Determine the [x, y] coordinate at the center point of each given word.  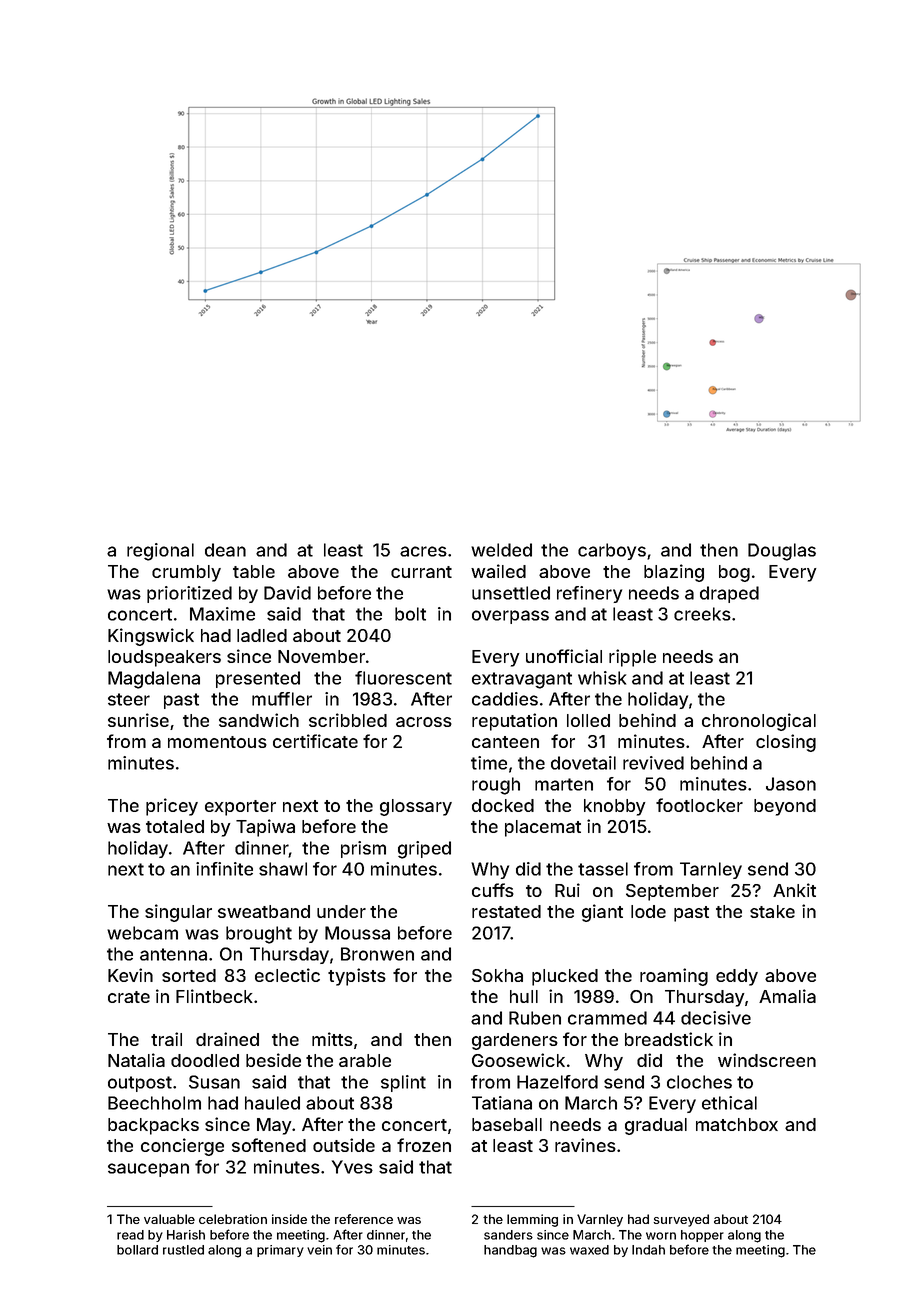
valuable [169, 1219]
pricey [172, 807]
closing [786, 743]
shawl [283, 869]
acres [423, 551]
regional [160, 552]
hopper [702, 1236]
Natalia [136, 1060]
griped [424, 850]
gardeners [515, 1041]
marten [564, 784]
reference [364, 1219]
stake [772, 911]
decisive [716, 1018]
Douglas [782, 552]
